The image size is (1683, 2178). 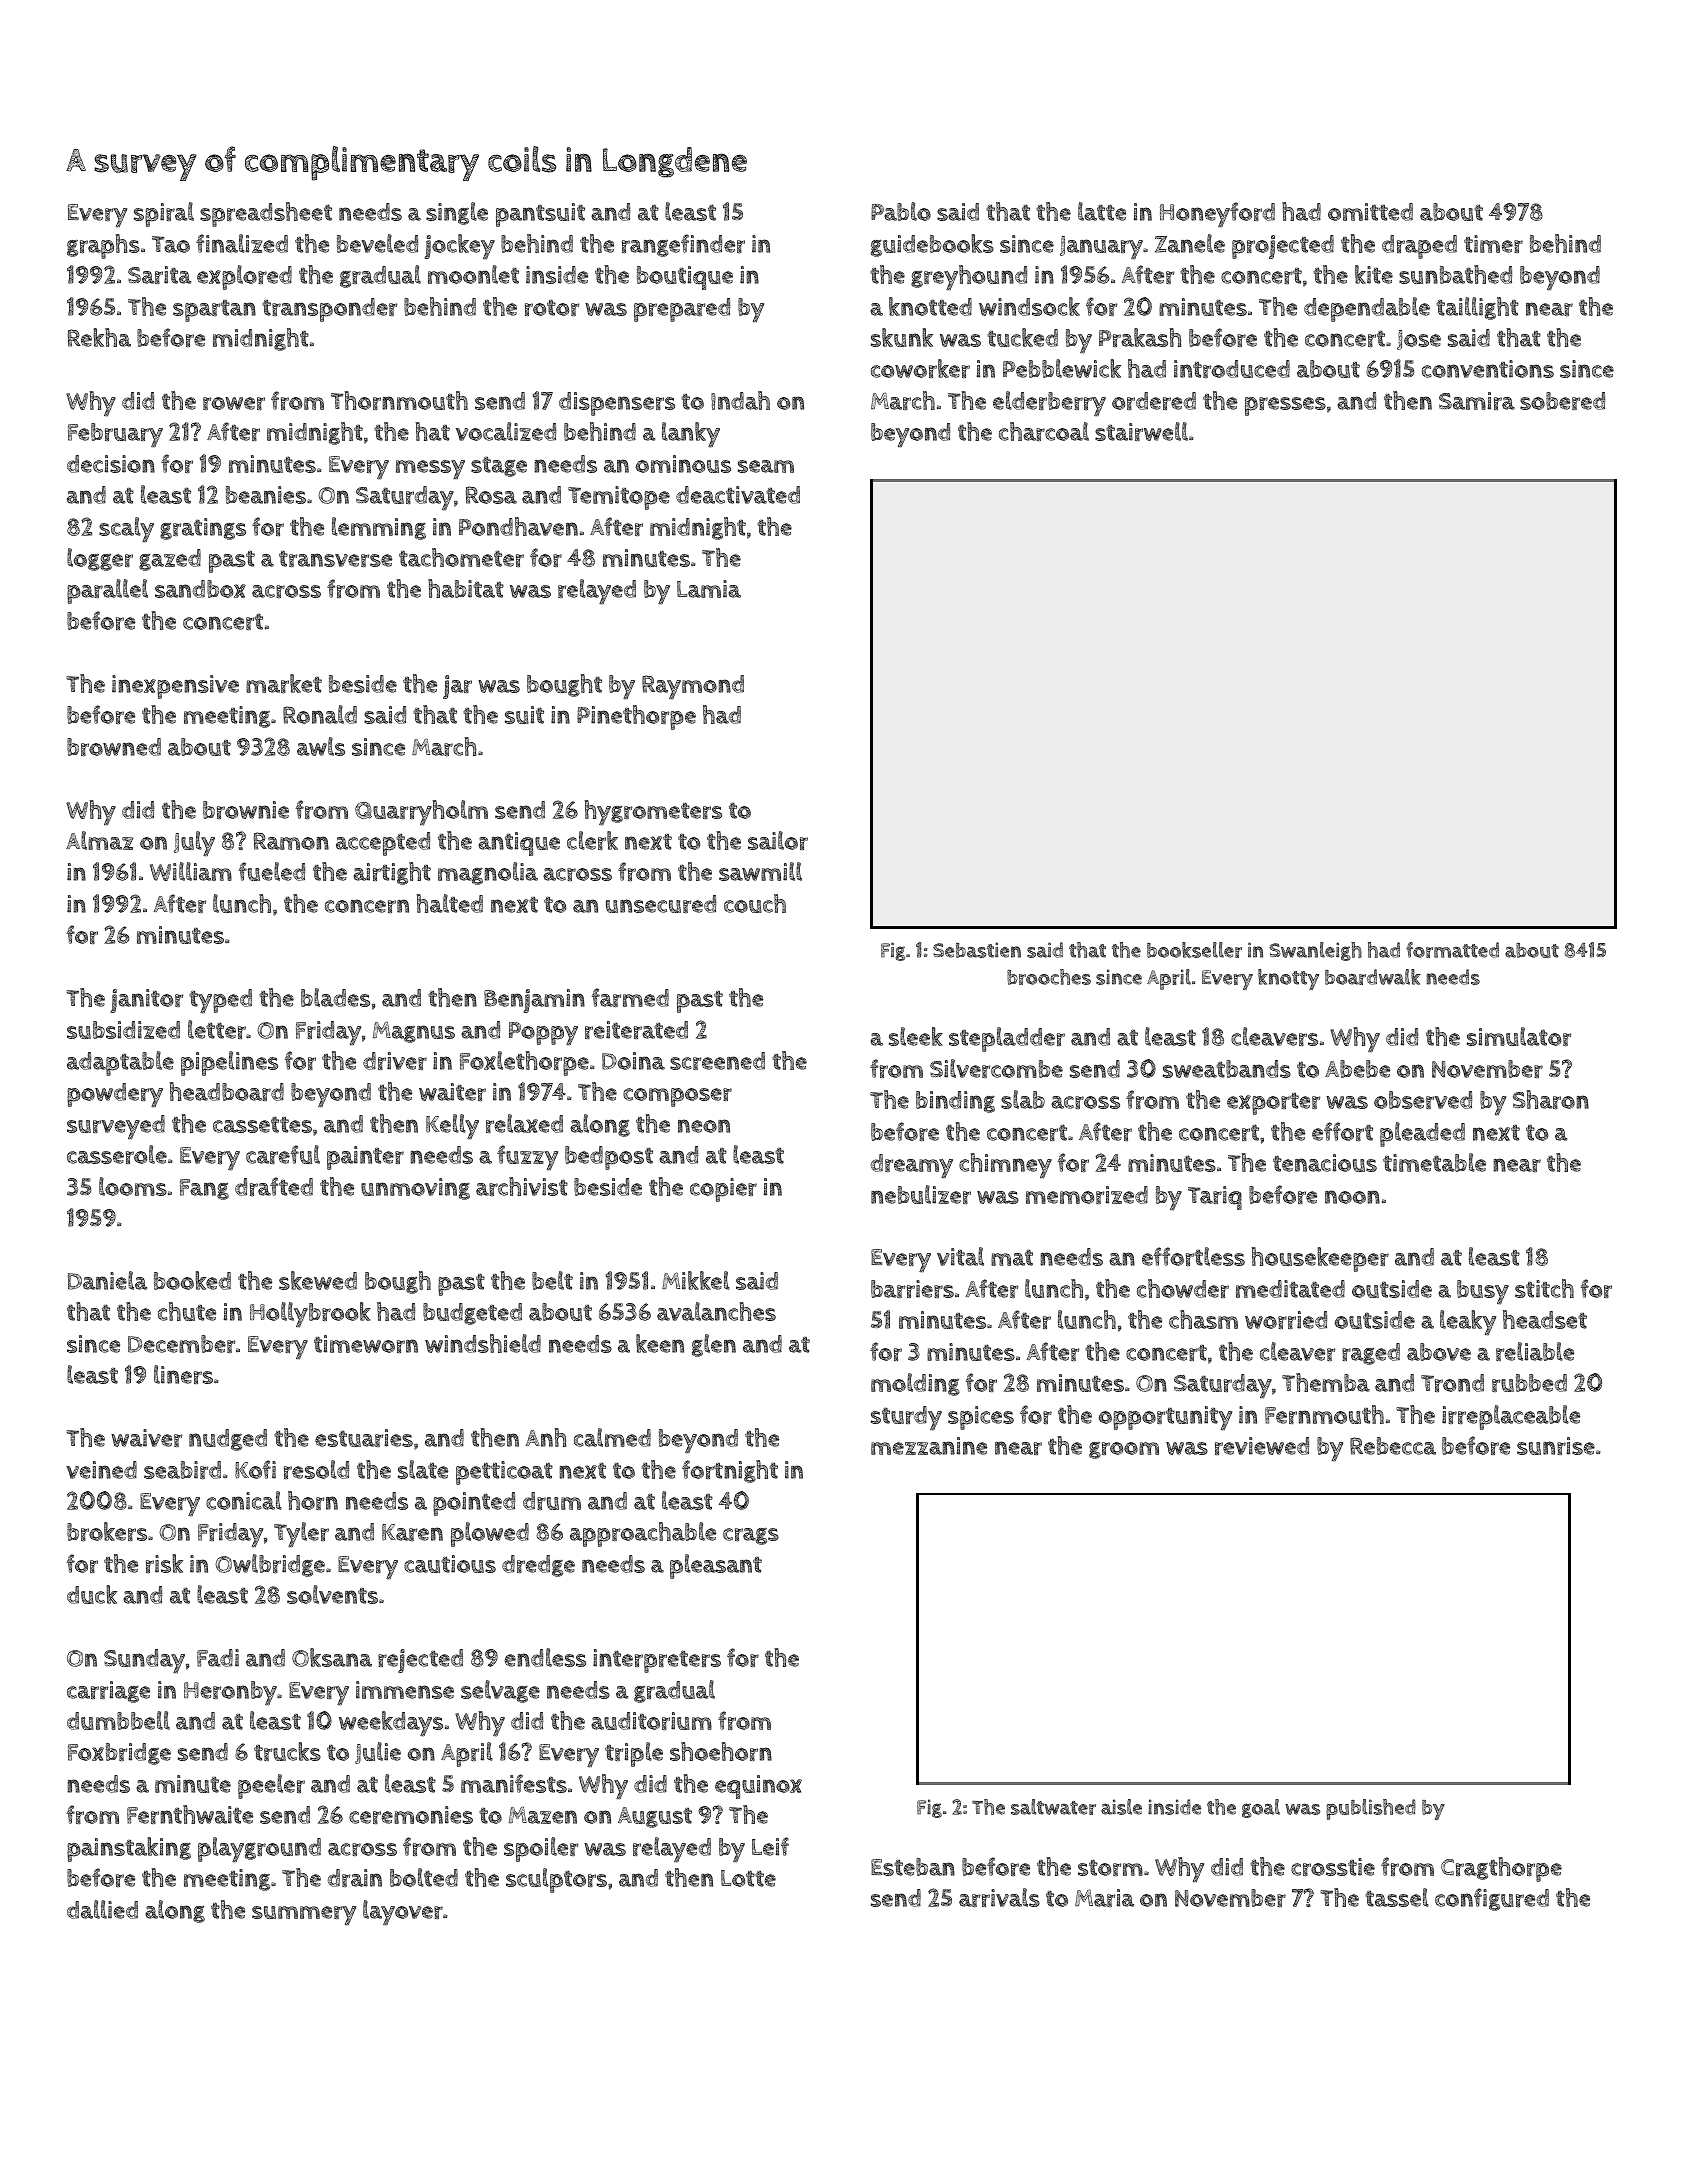 What do you see at coordinates (1217, 215) in the screenshot?
I see `Honeyford` at bounding box center [1217, 215].
